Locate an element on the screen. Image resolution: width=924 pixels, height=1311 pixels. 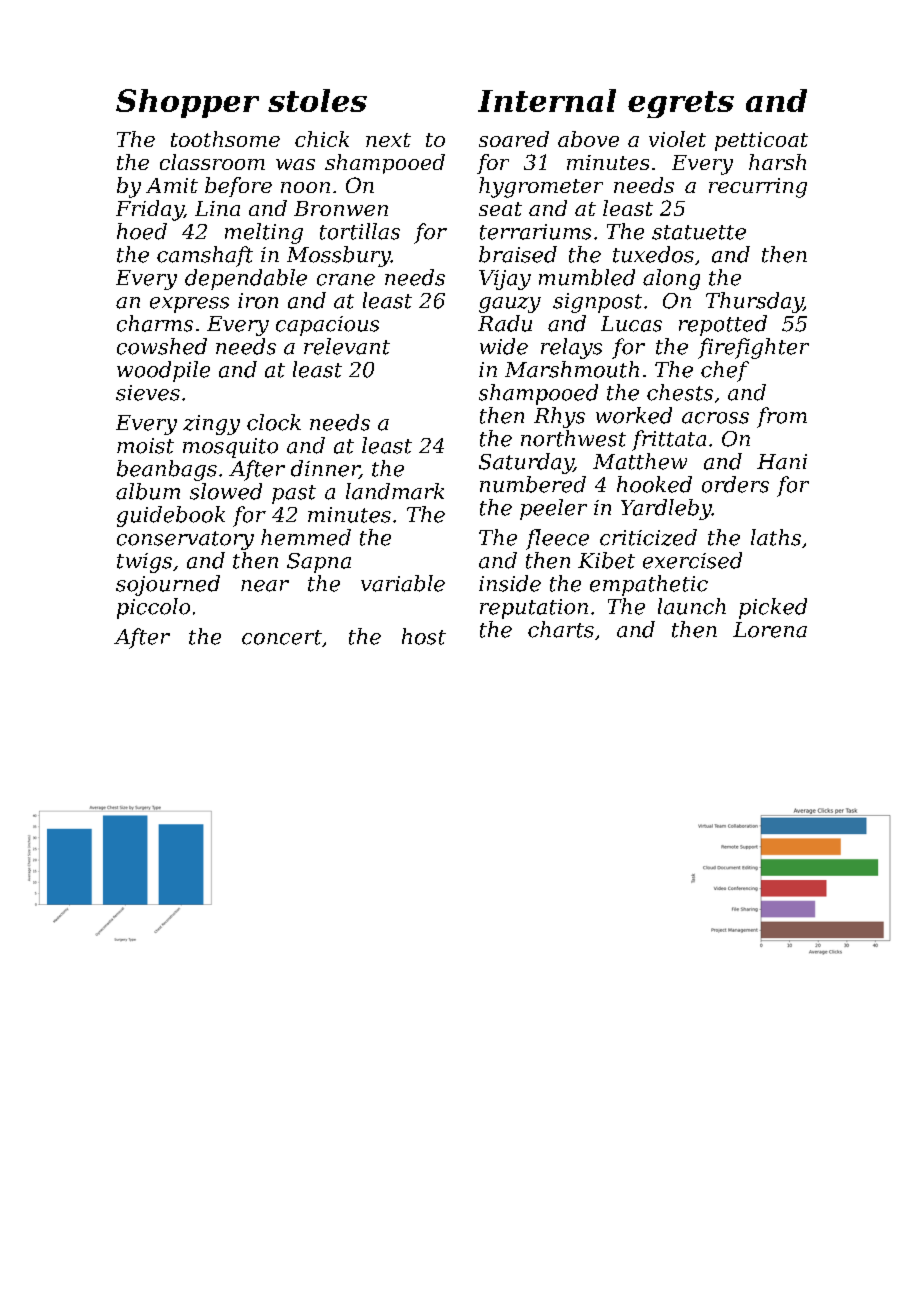
was is located at coordinates (295, 164).
